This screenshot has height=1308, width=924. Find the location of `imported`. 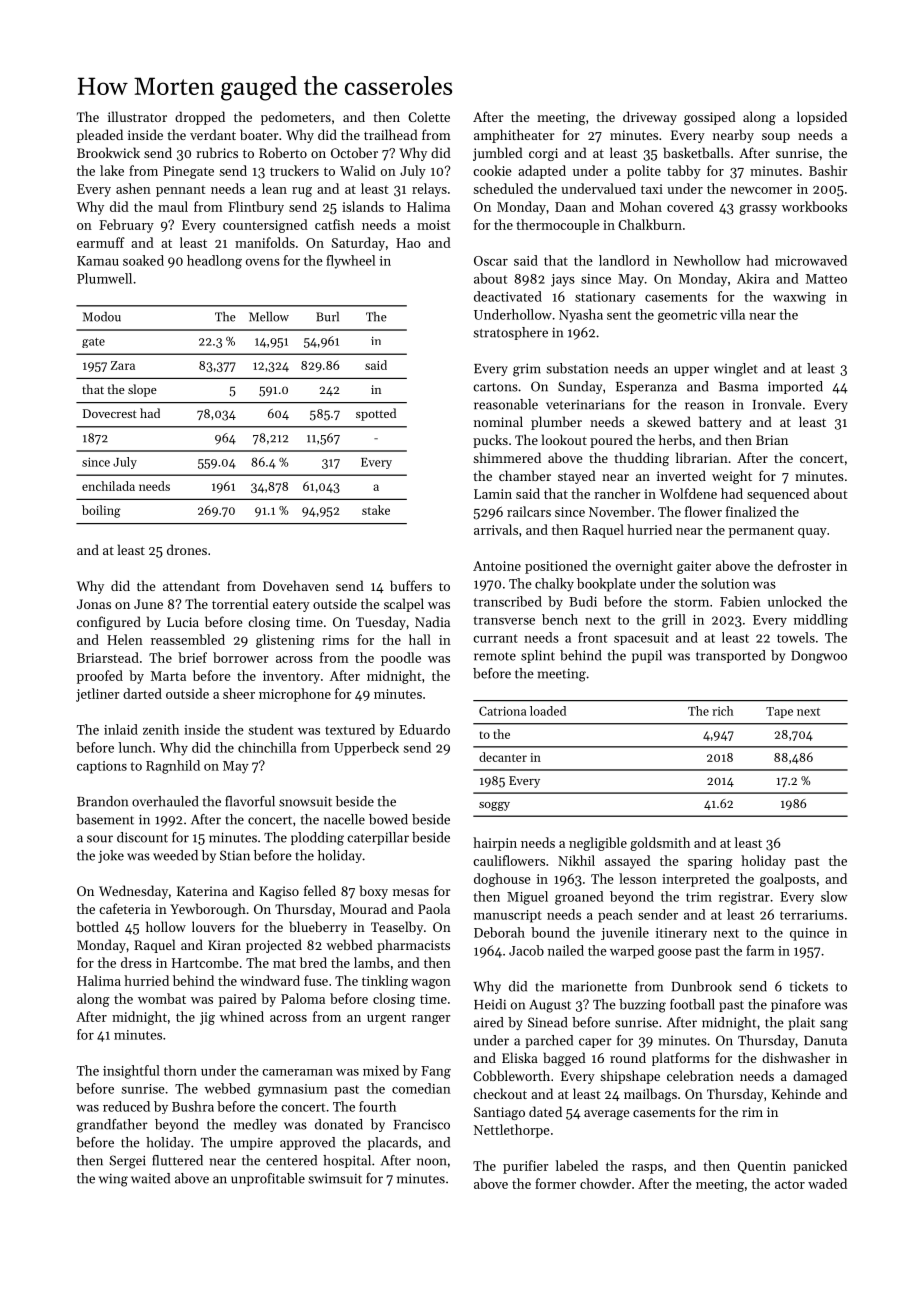

imported is located at coordinates (795, 387).
